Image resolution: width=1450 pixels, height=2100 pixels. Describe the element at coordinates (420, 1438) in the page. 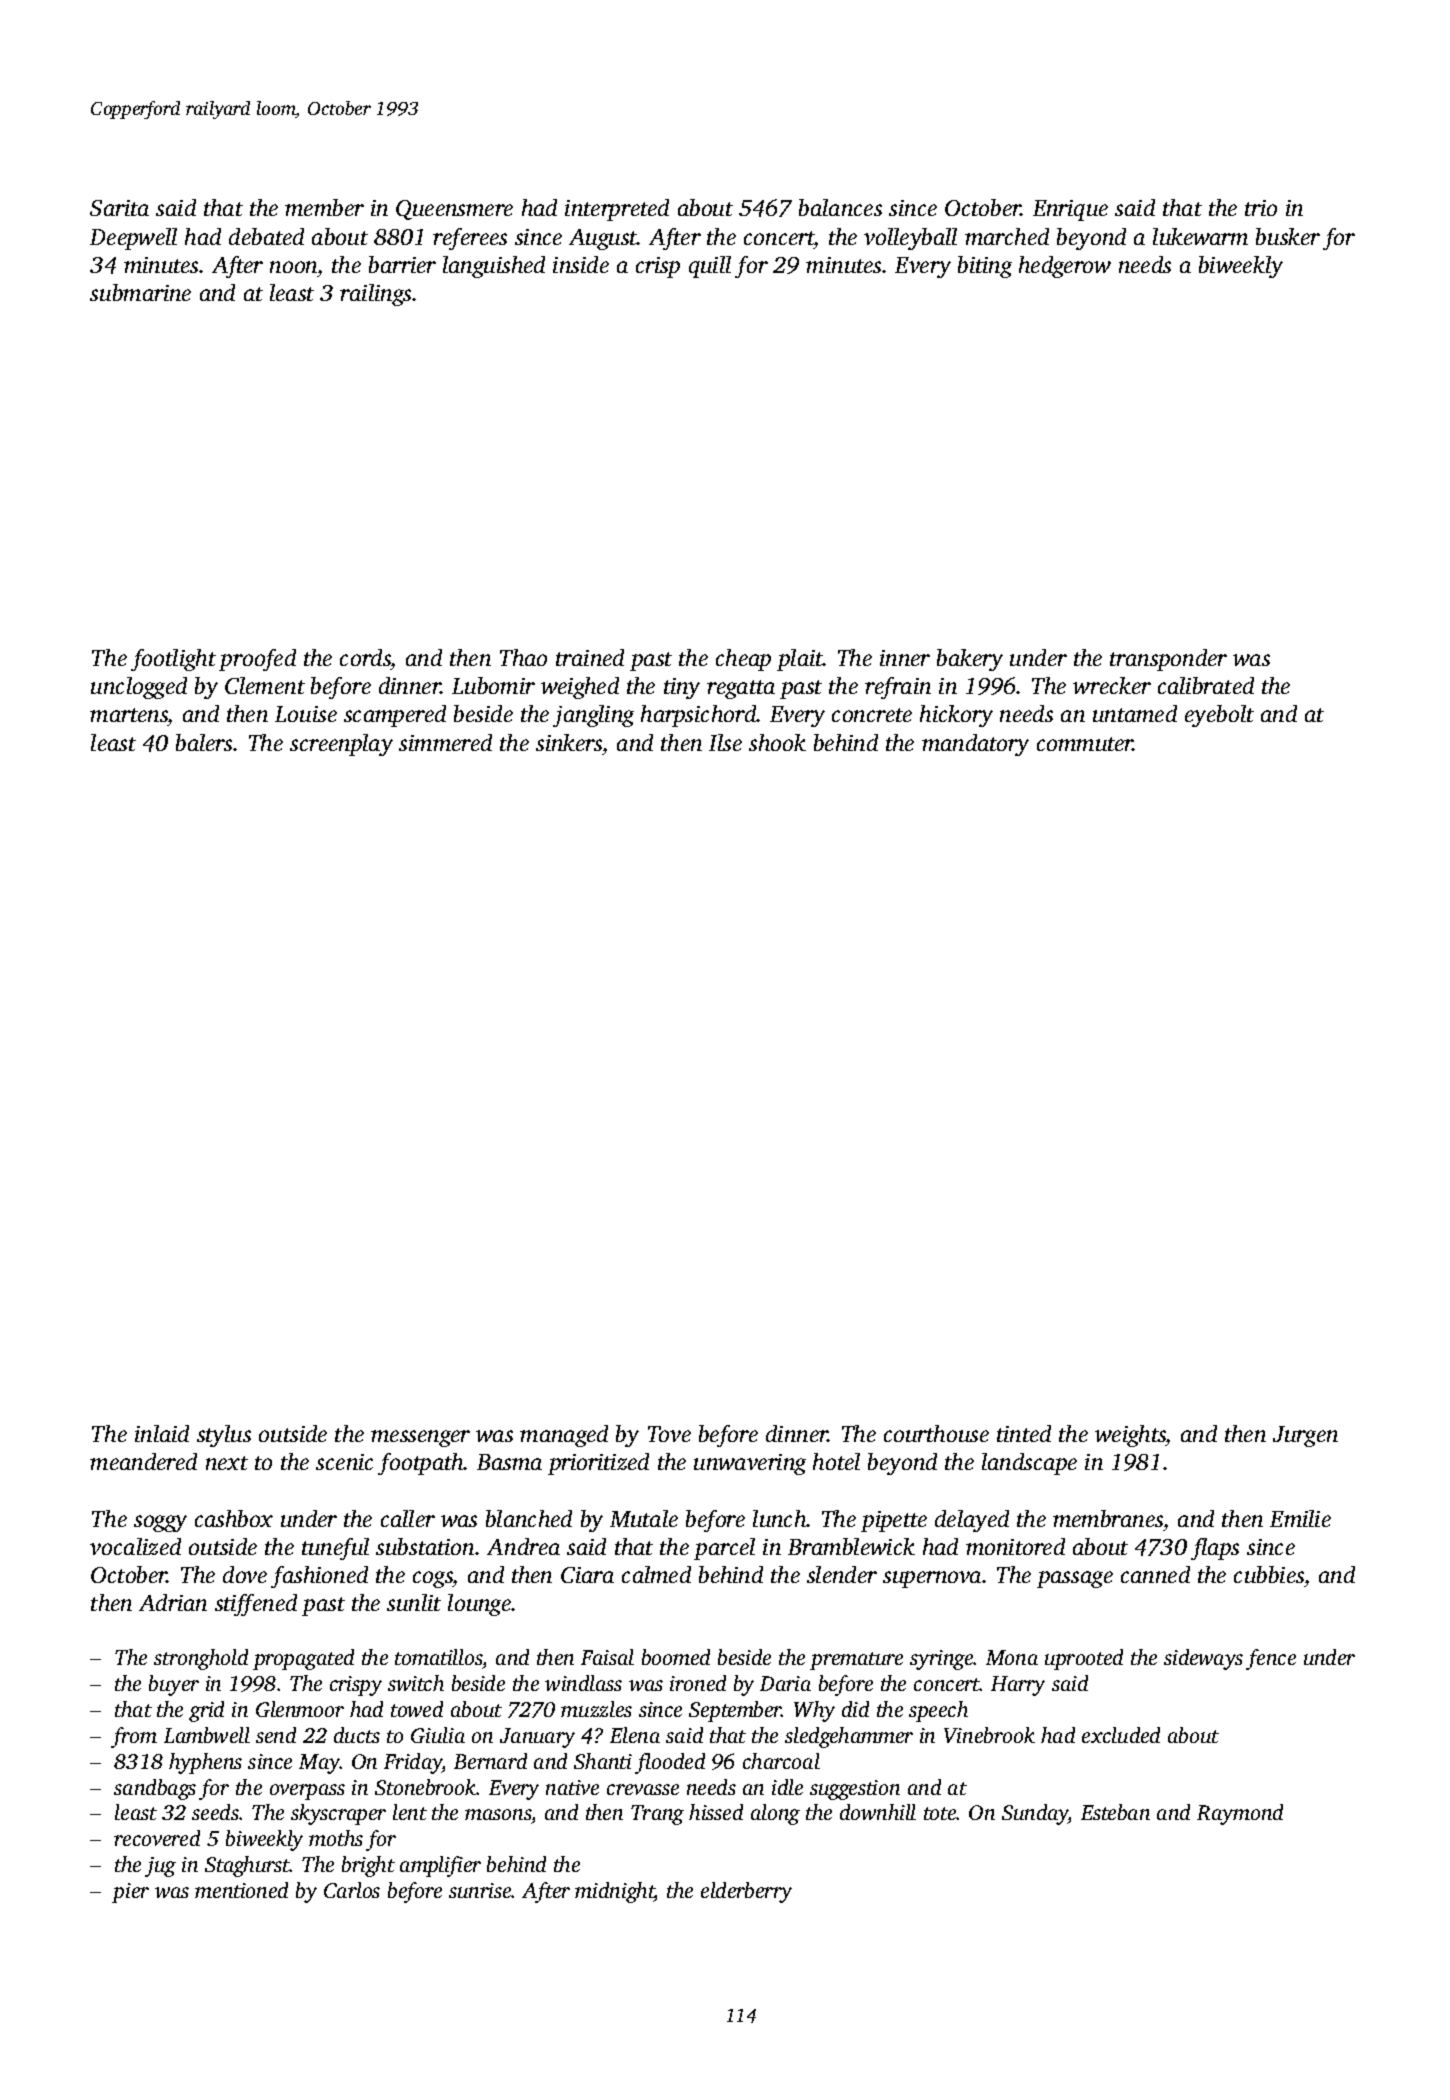

I see `messenger` at that location.
